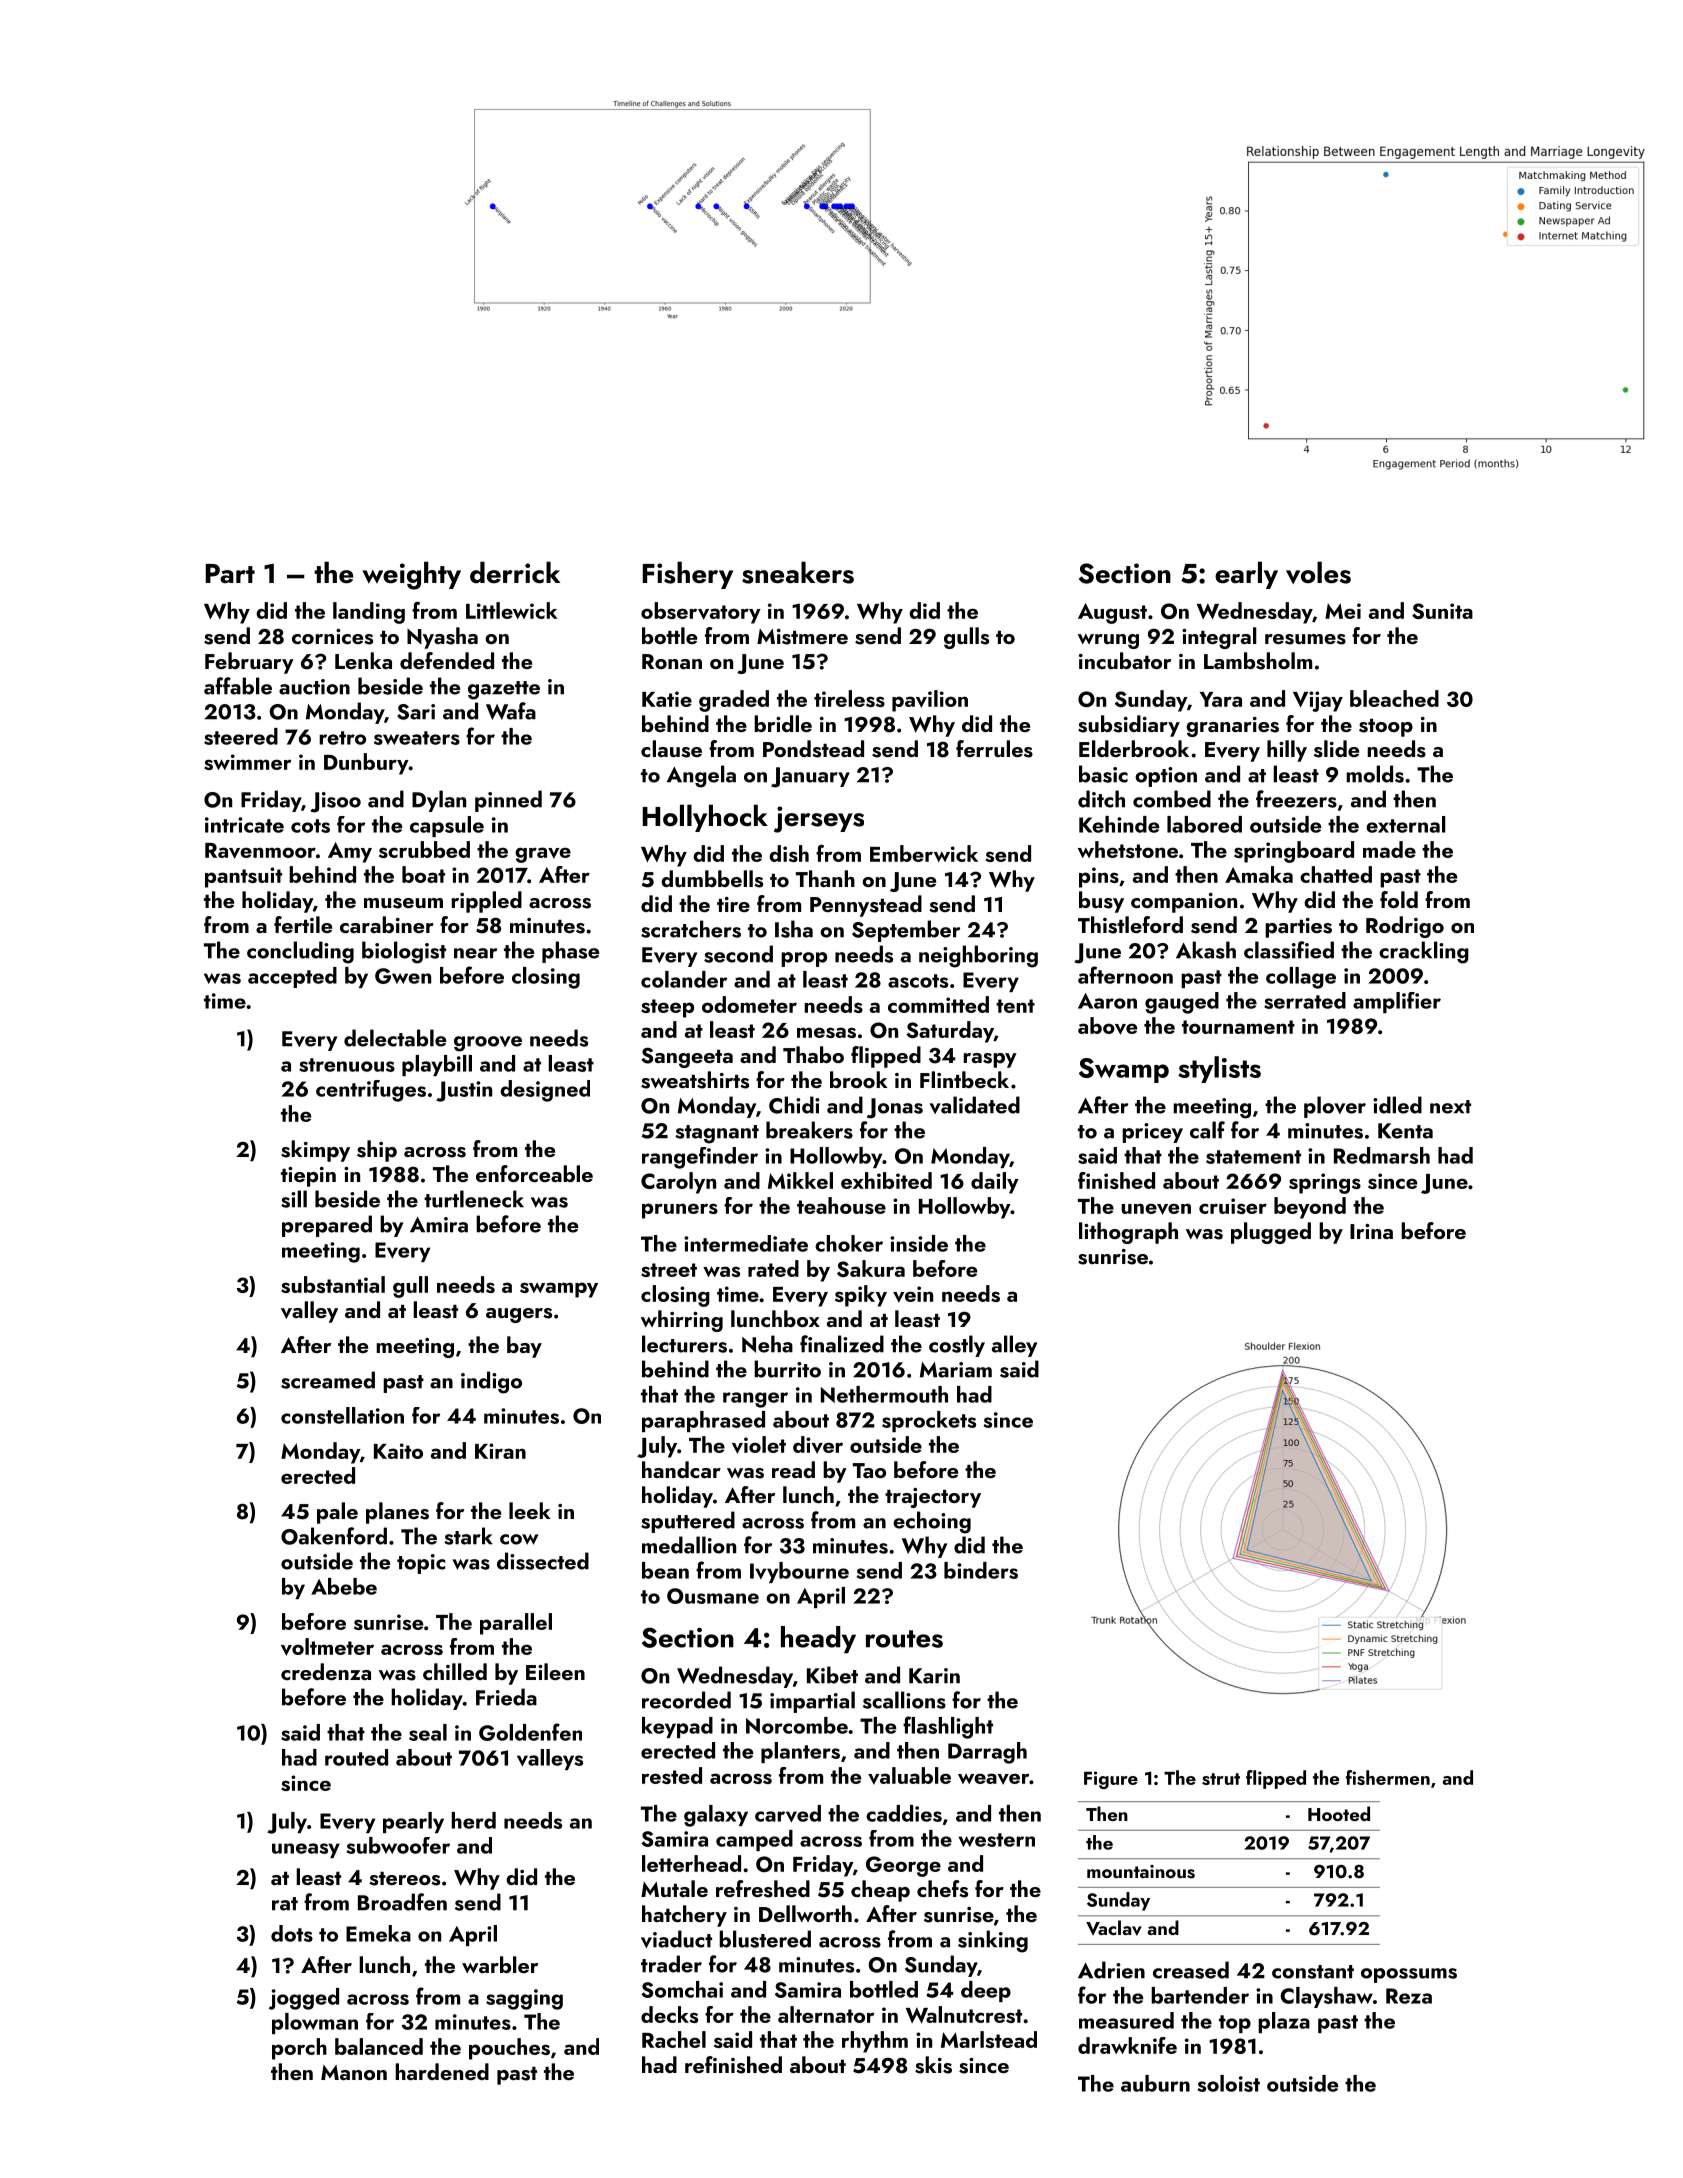 This screenshot has width=1683, height=2178. What do you see at coordinates (326, 1671) in the screenshot?
I see `credenza` at bounding box center [326, 1671].
